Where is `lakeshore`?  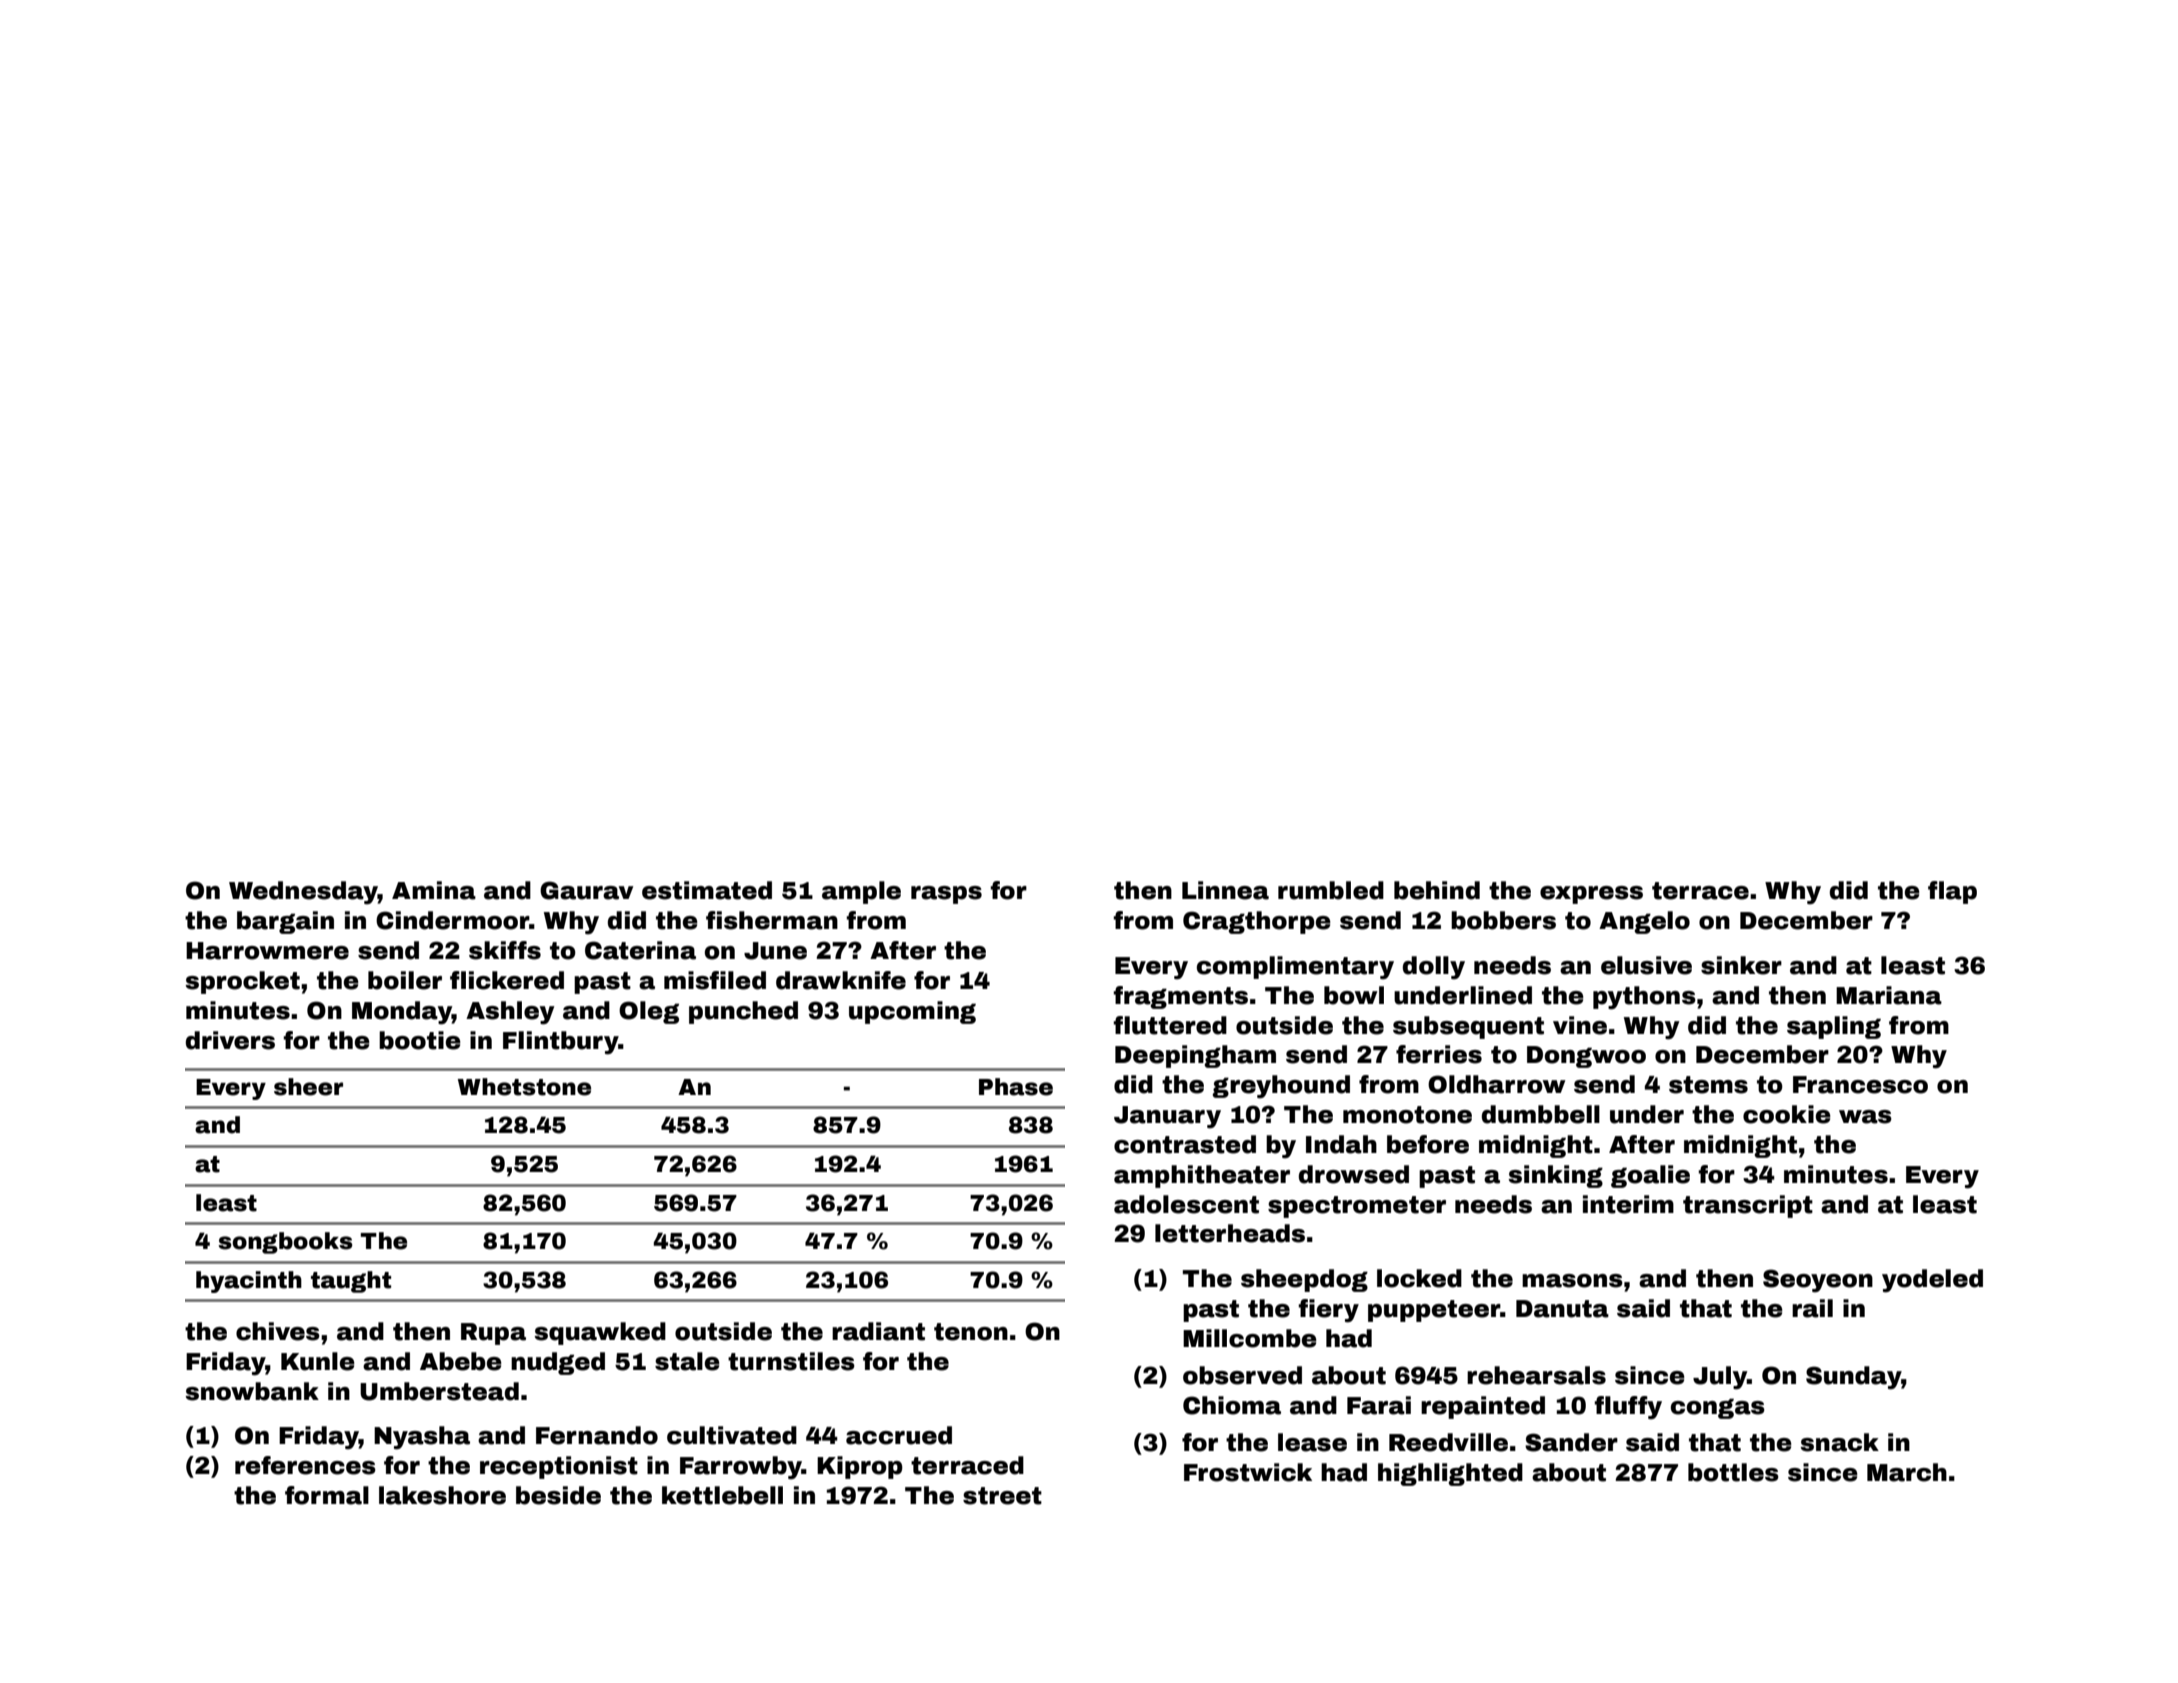
lakeshore is located at coordinates (442, 1495).
